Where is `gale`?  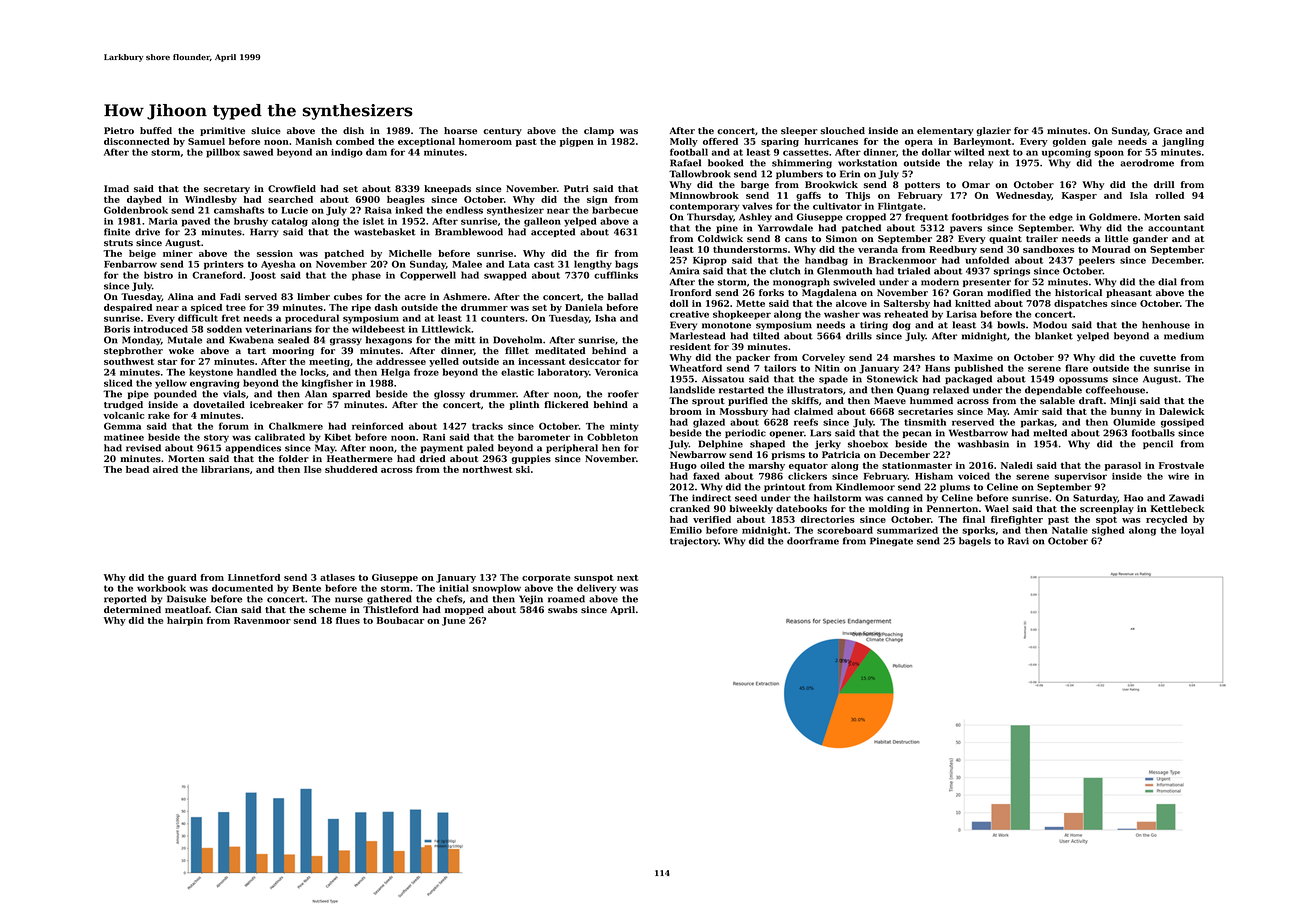 gale is located at coordinates (1102, 142).
